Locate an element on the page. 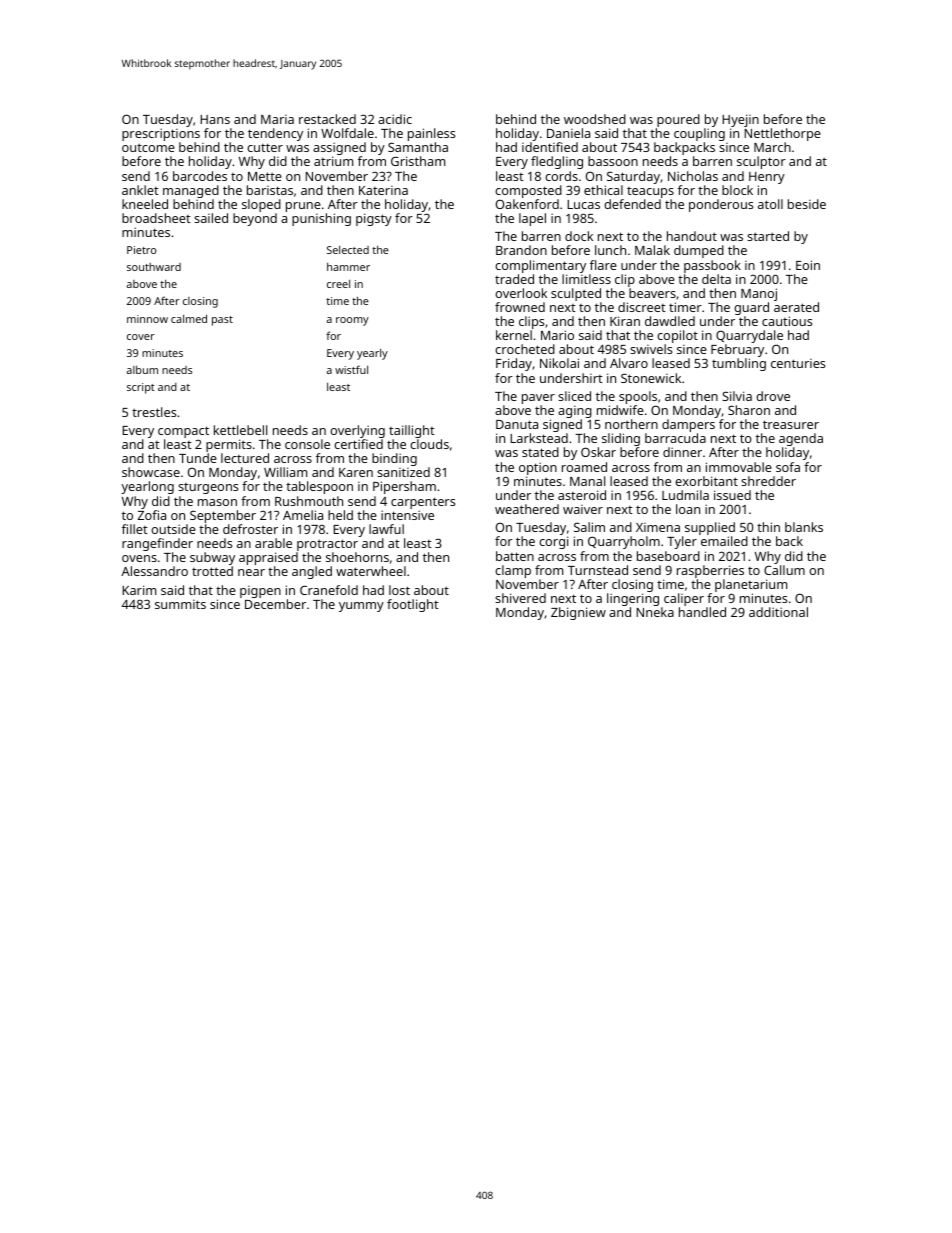 The image size is (952, 1233). beavers is located at coordinates (652, 293).
